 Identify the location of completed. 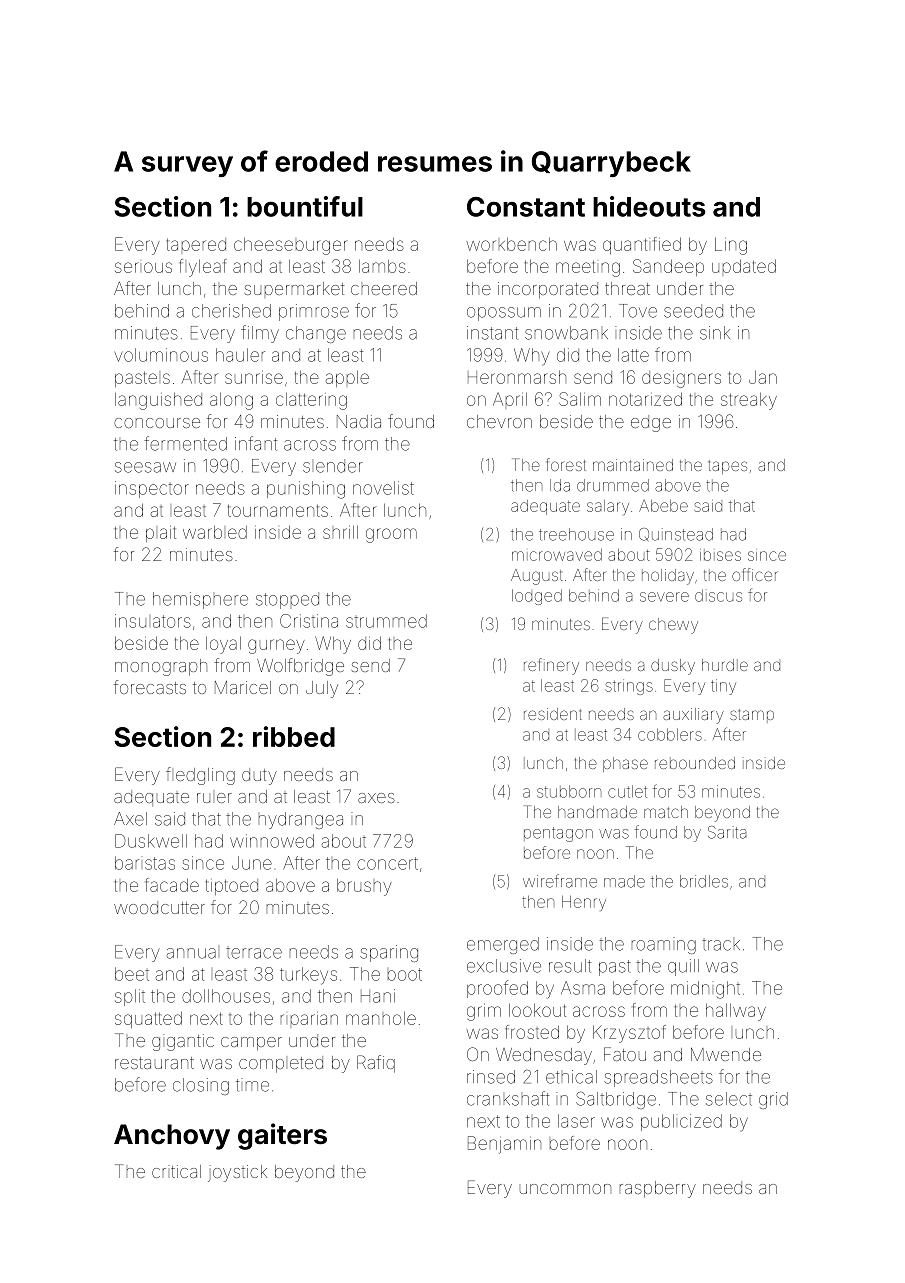
(281, 1064).
